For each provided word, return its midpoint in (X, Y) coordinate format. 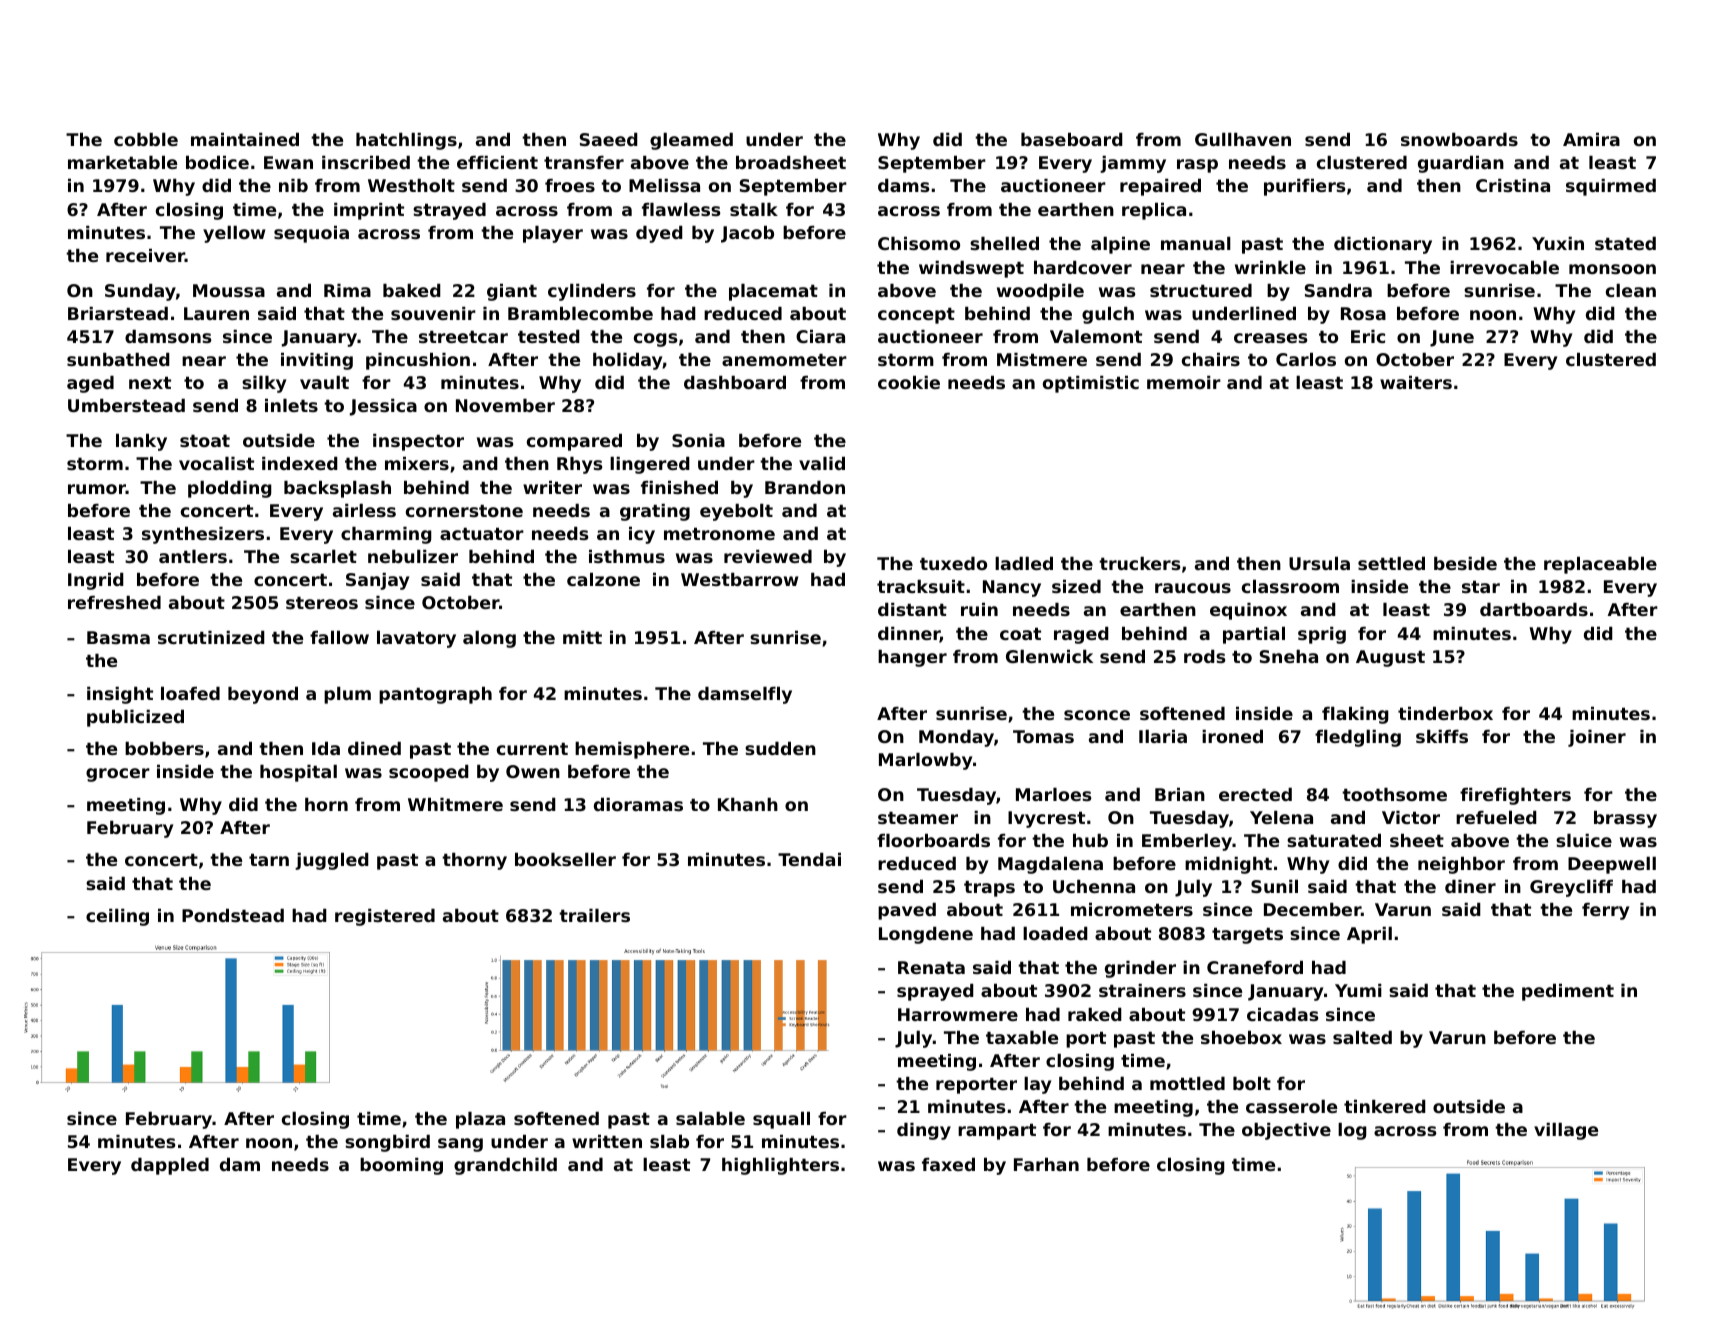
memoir (1184, 382)
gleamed (691, 141)
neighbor (1461, 865)
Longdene (926, 935)
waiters (1416, 382)
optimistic (1091, 384)
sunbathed (118, 359)
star (1481, 587)
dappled (170, 1166)
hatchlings (406, 141)
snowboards (1459, 139)
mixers (417, 463)
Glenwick (1049, 656)
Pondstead (233, 915)
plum (347, 695)
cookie (909, 382)
